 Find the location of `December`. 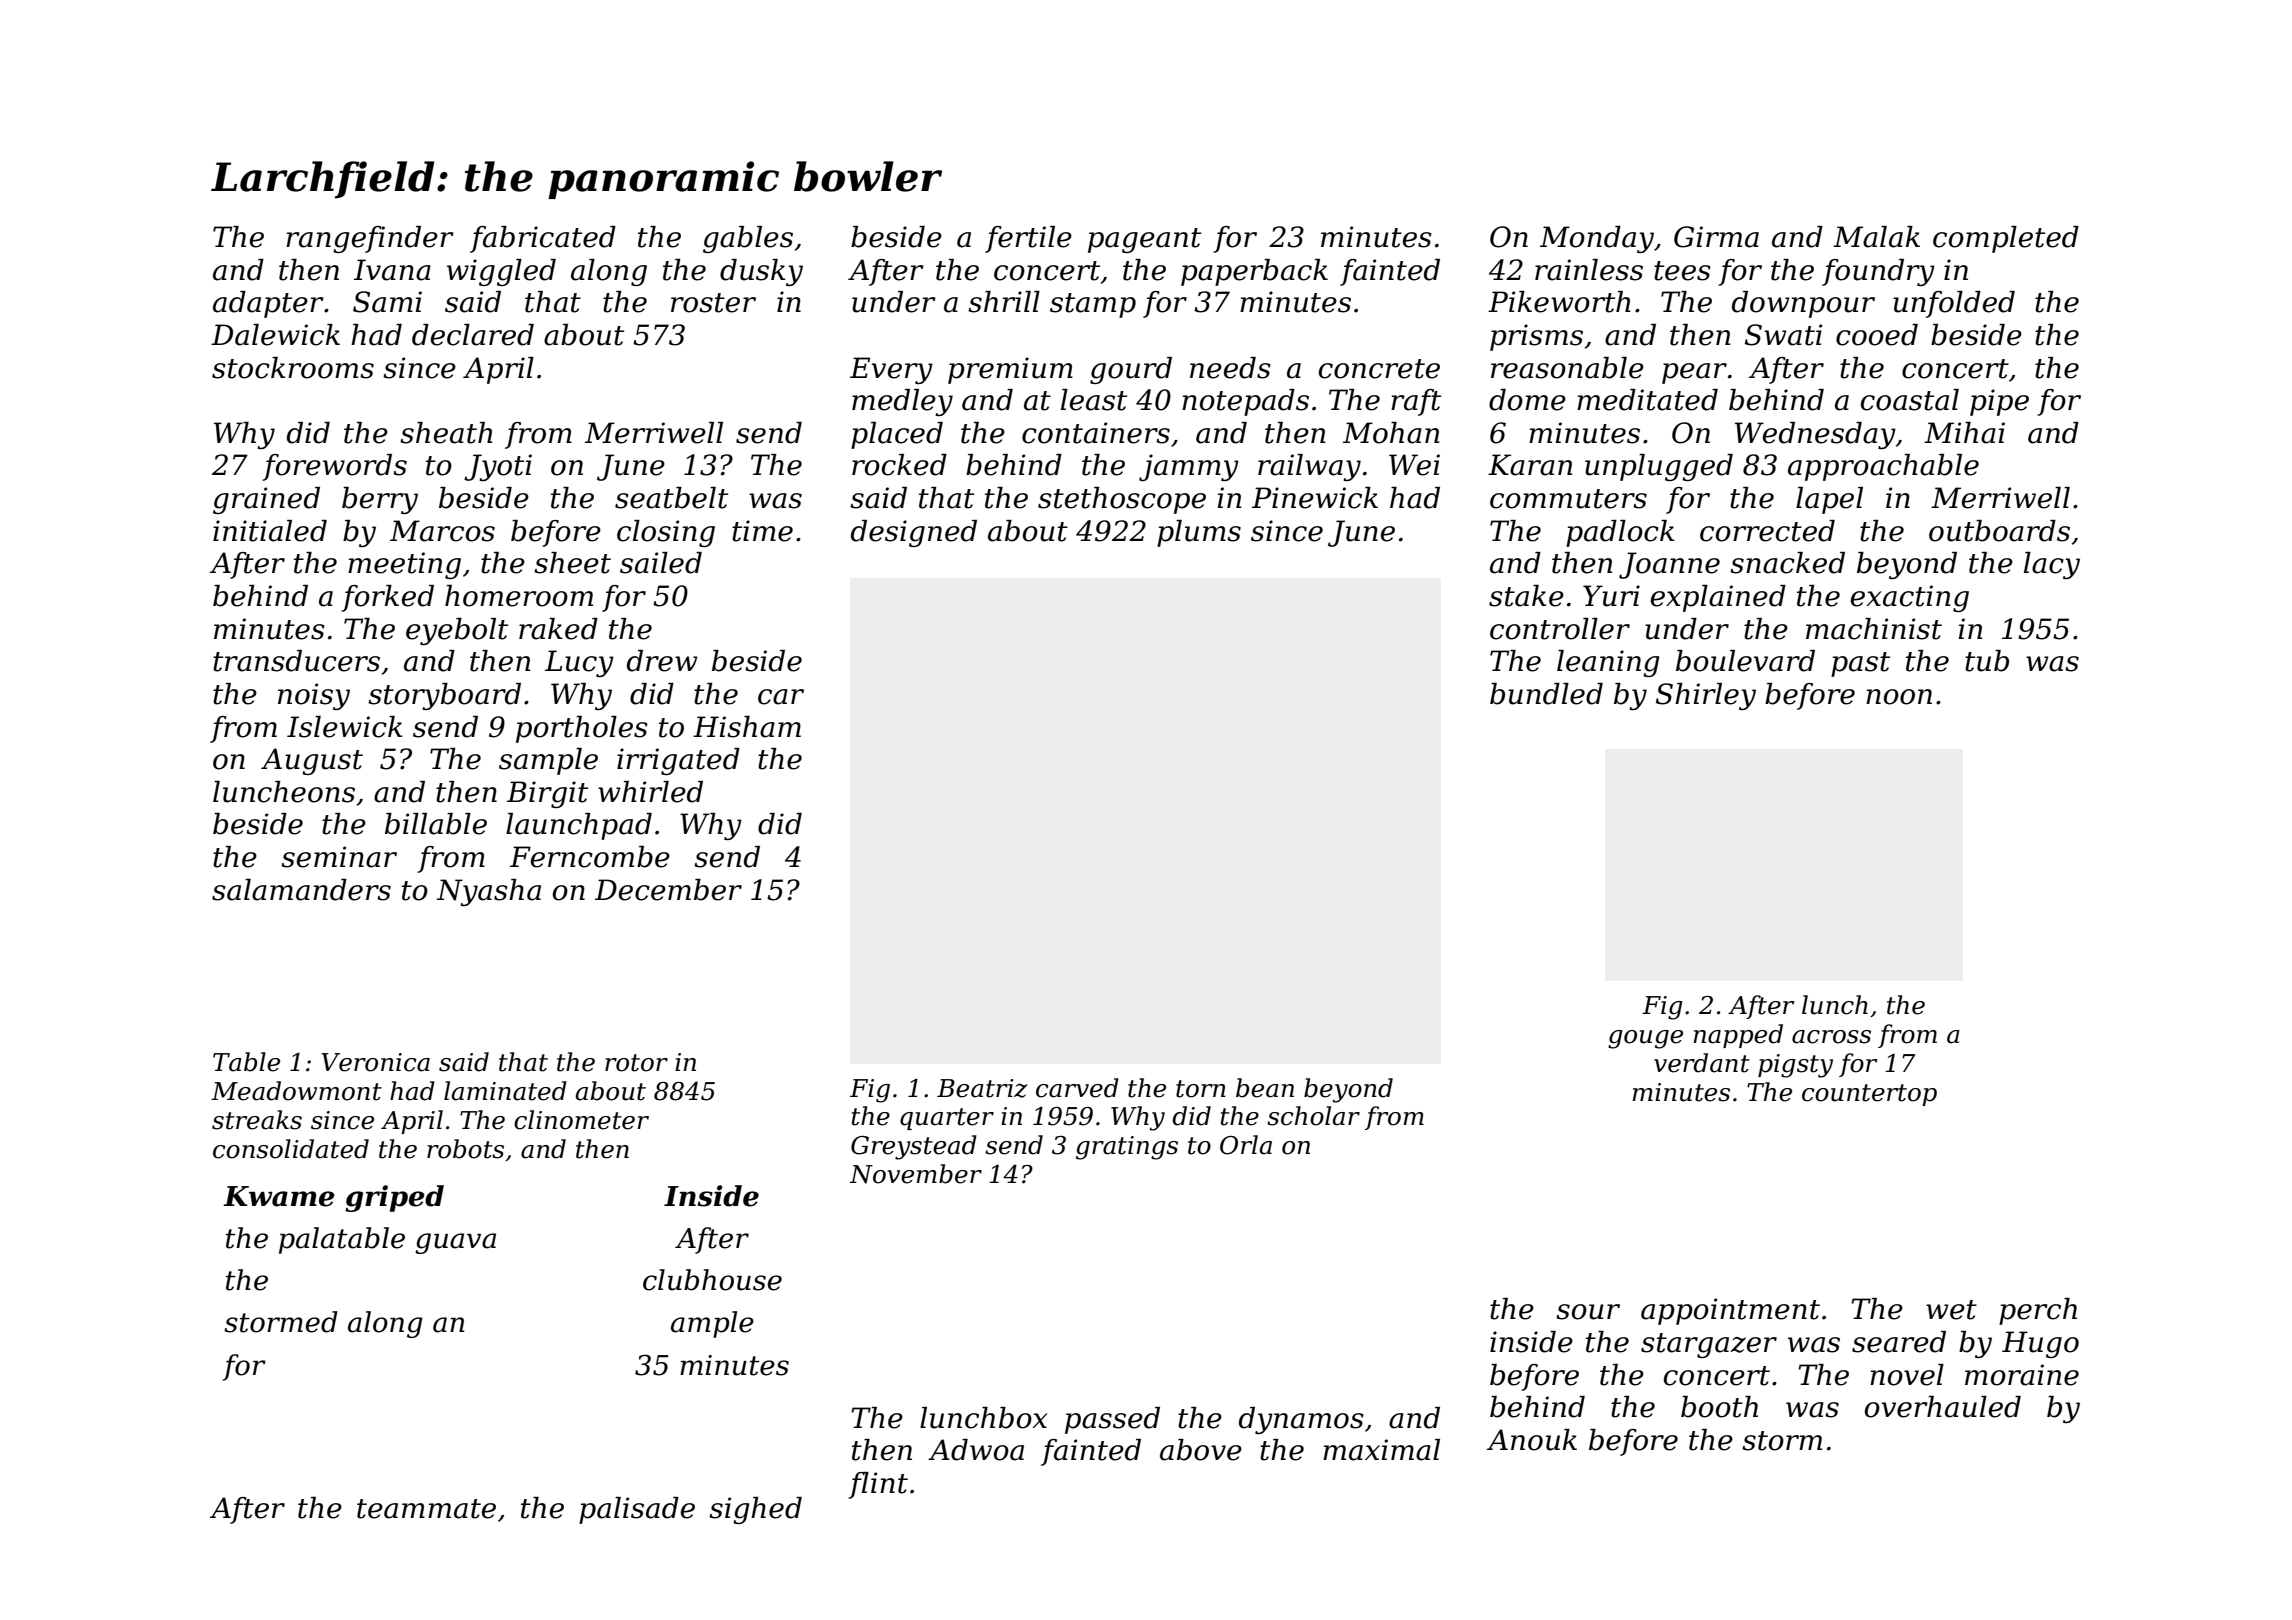

December is located at coordinates (668, 890).
